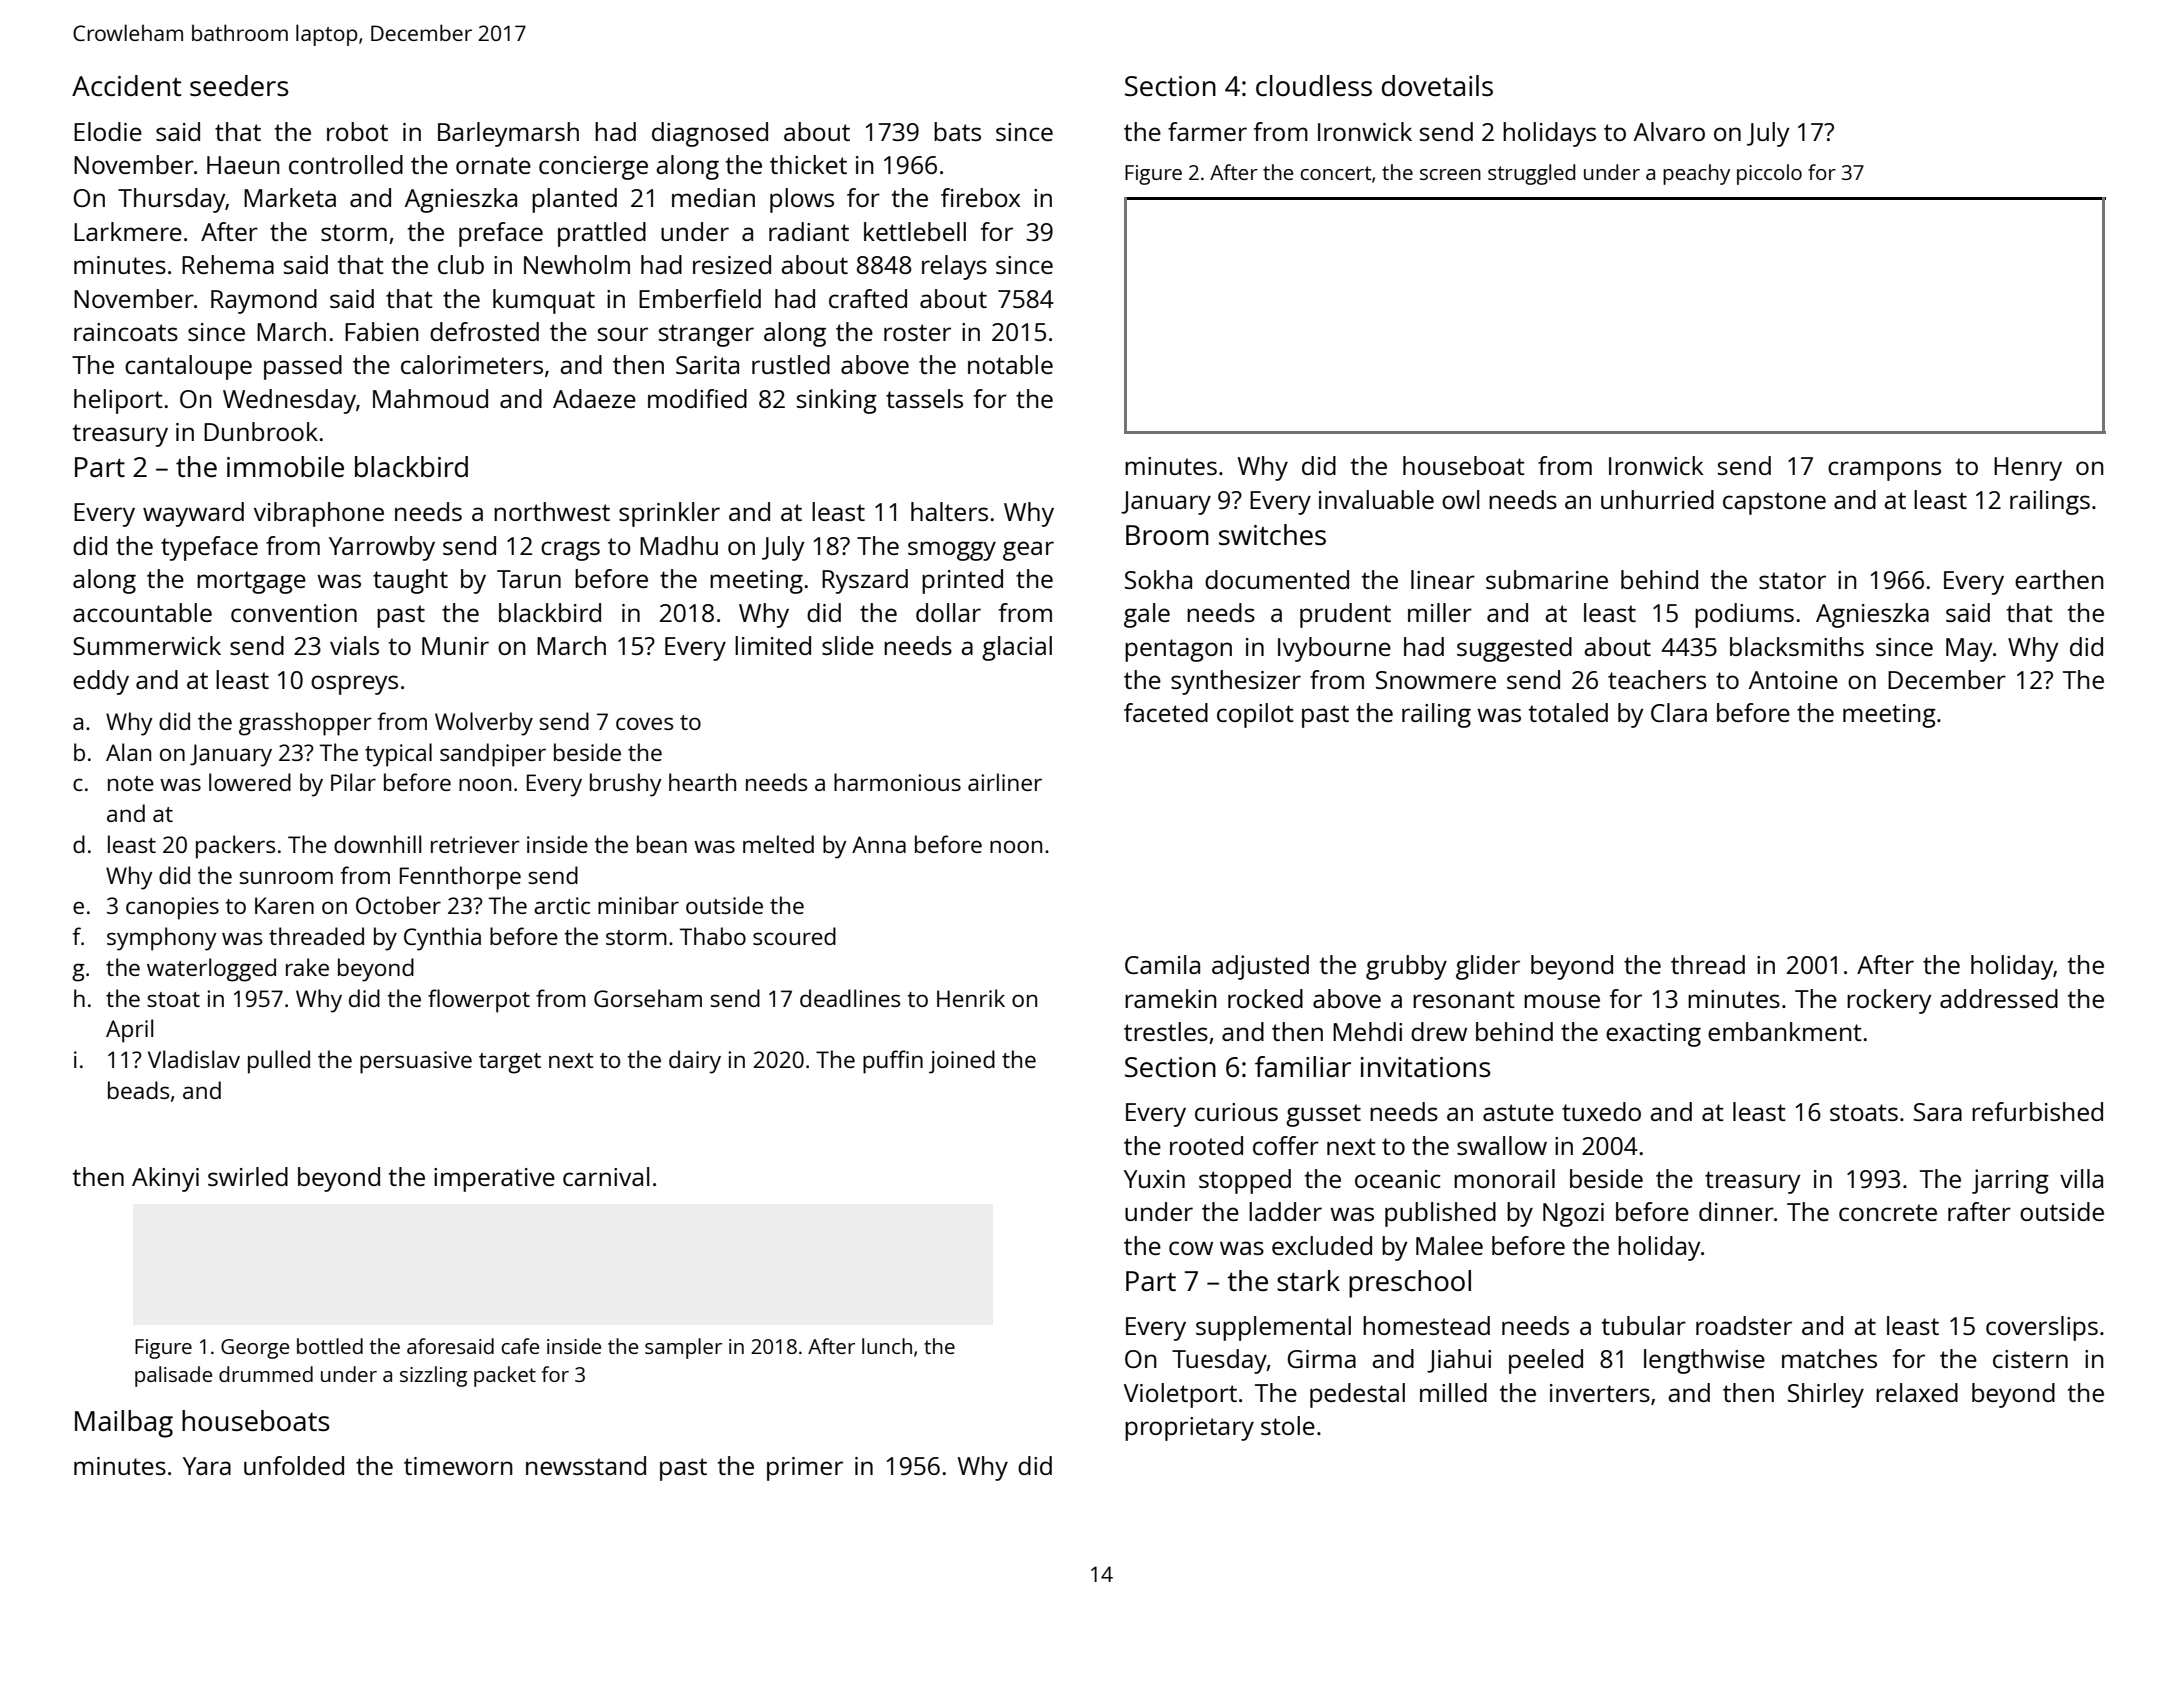 The image size is (2178, 1683). What do you see at coordinates (954, 267) in the screenshot?
I see `relays` at bounding box center [954, 267].
